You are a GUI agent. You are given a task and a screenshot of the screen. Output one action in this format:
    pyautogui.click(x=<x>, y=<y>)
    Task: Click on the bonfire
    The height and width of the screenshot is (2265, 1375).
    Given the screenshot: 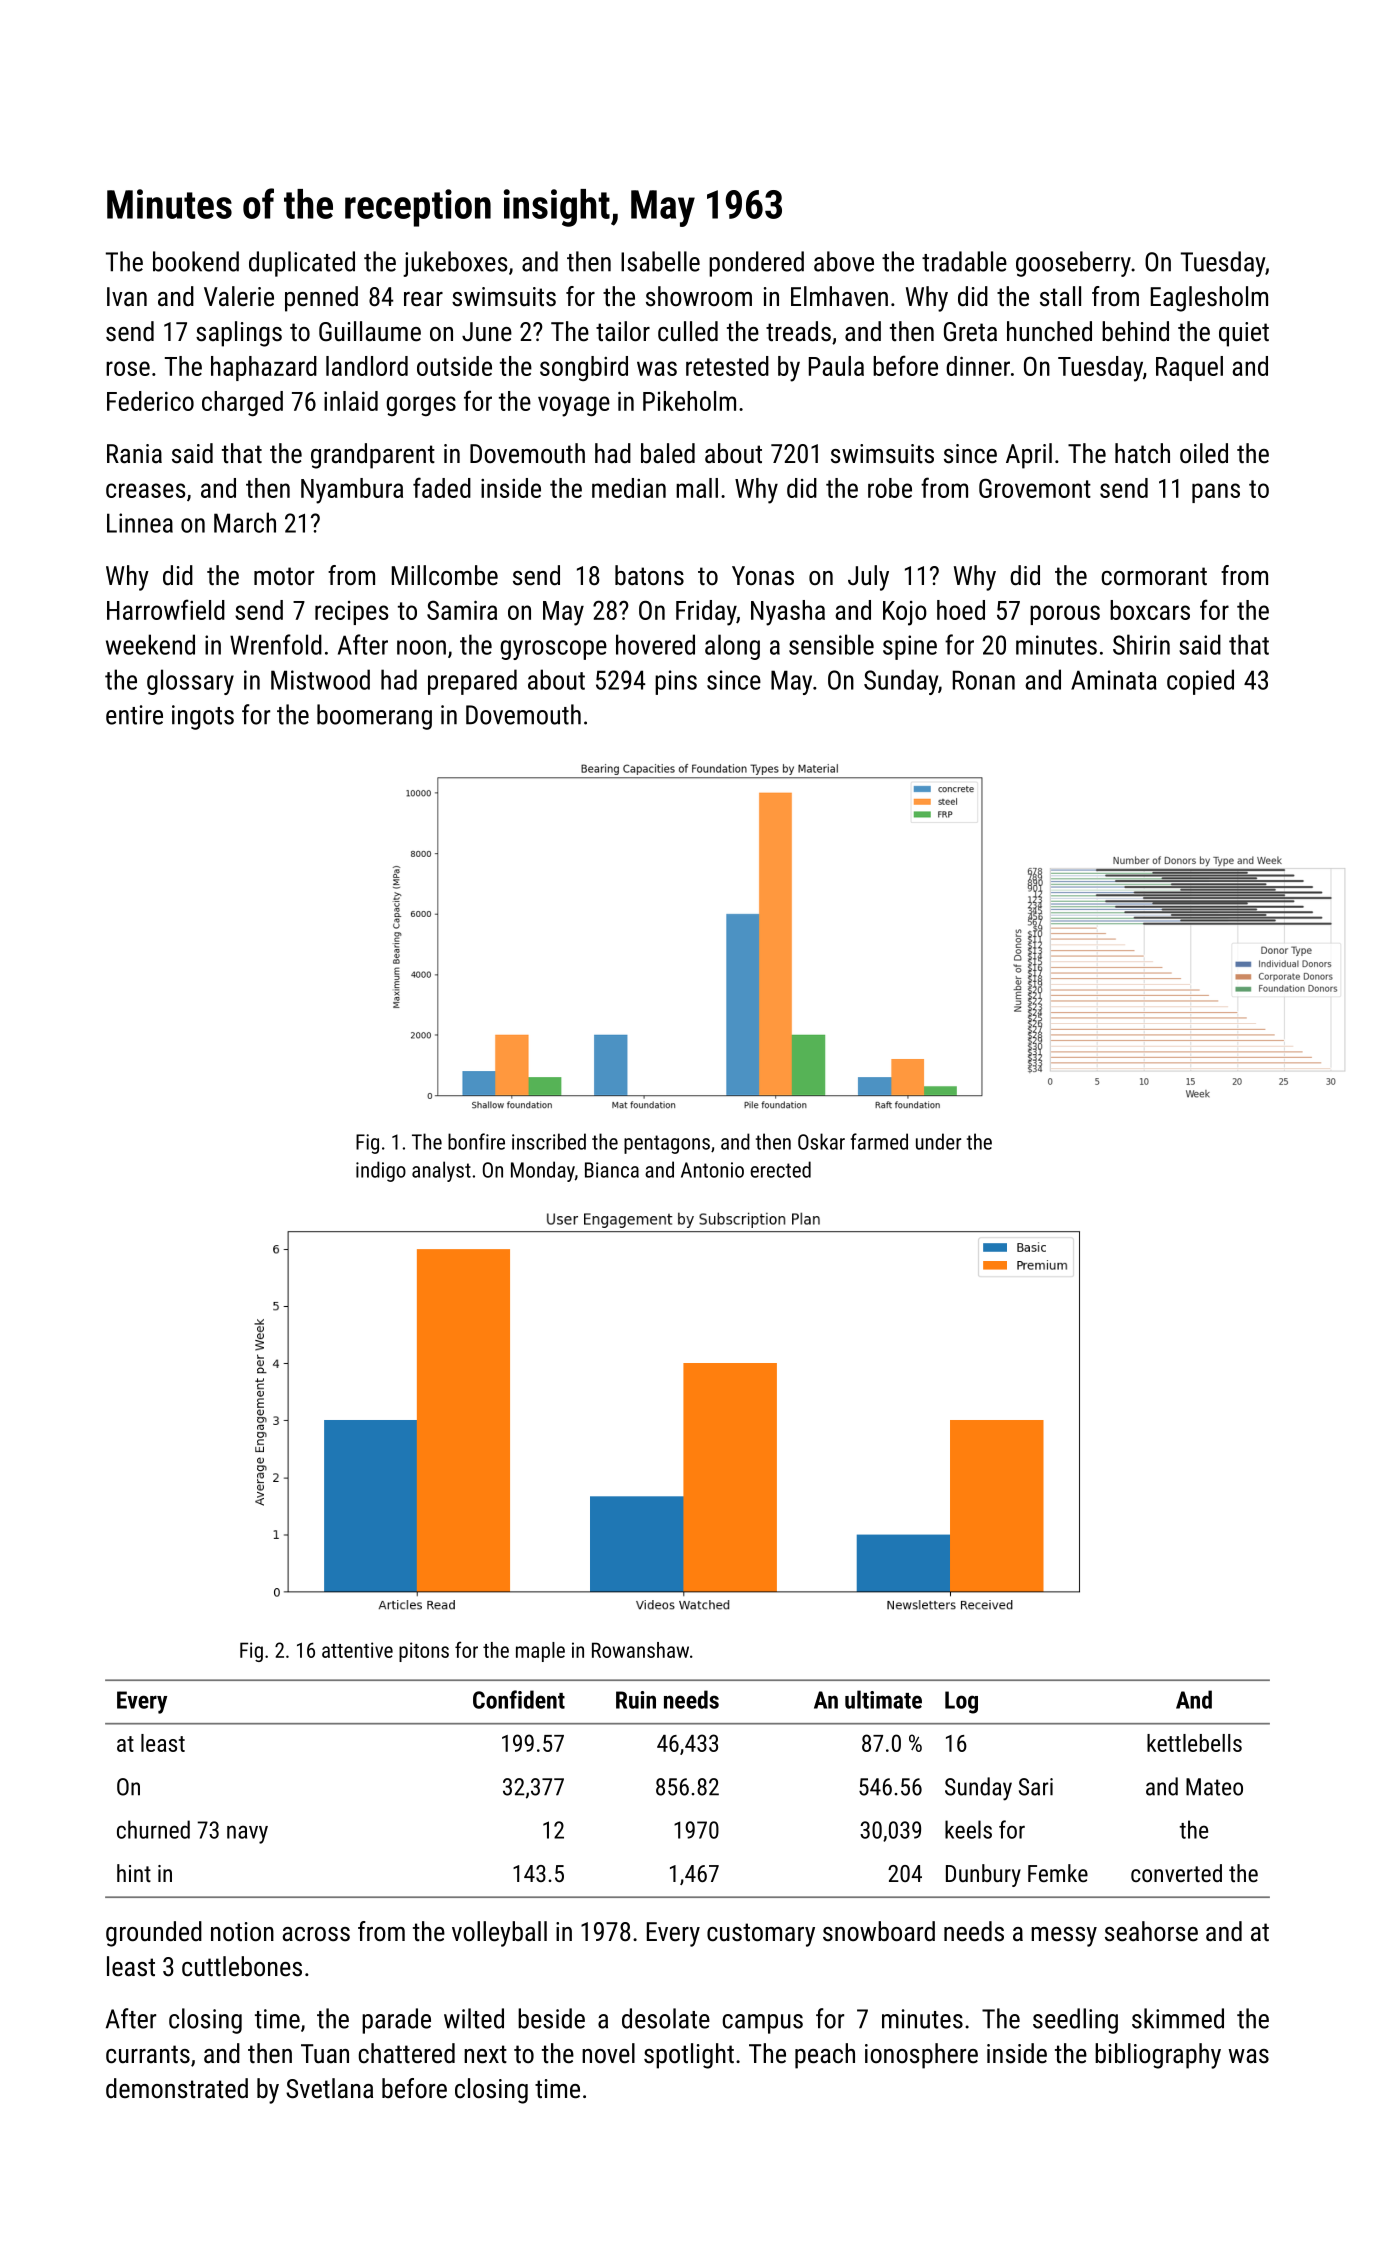 What is the action you would take?
    pyautogui.click(x=476, y=1141)
